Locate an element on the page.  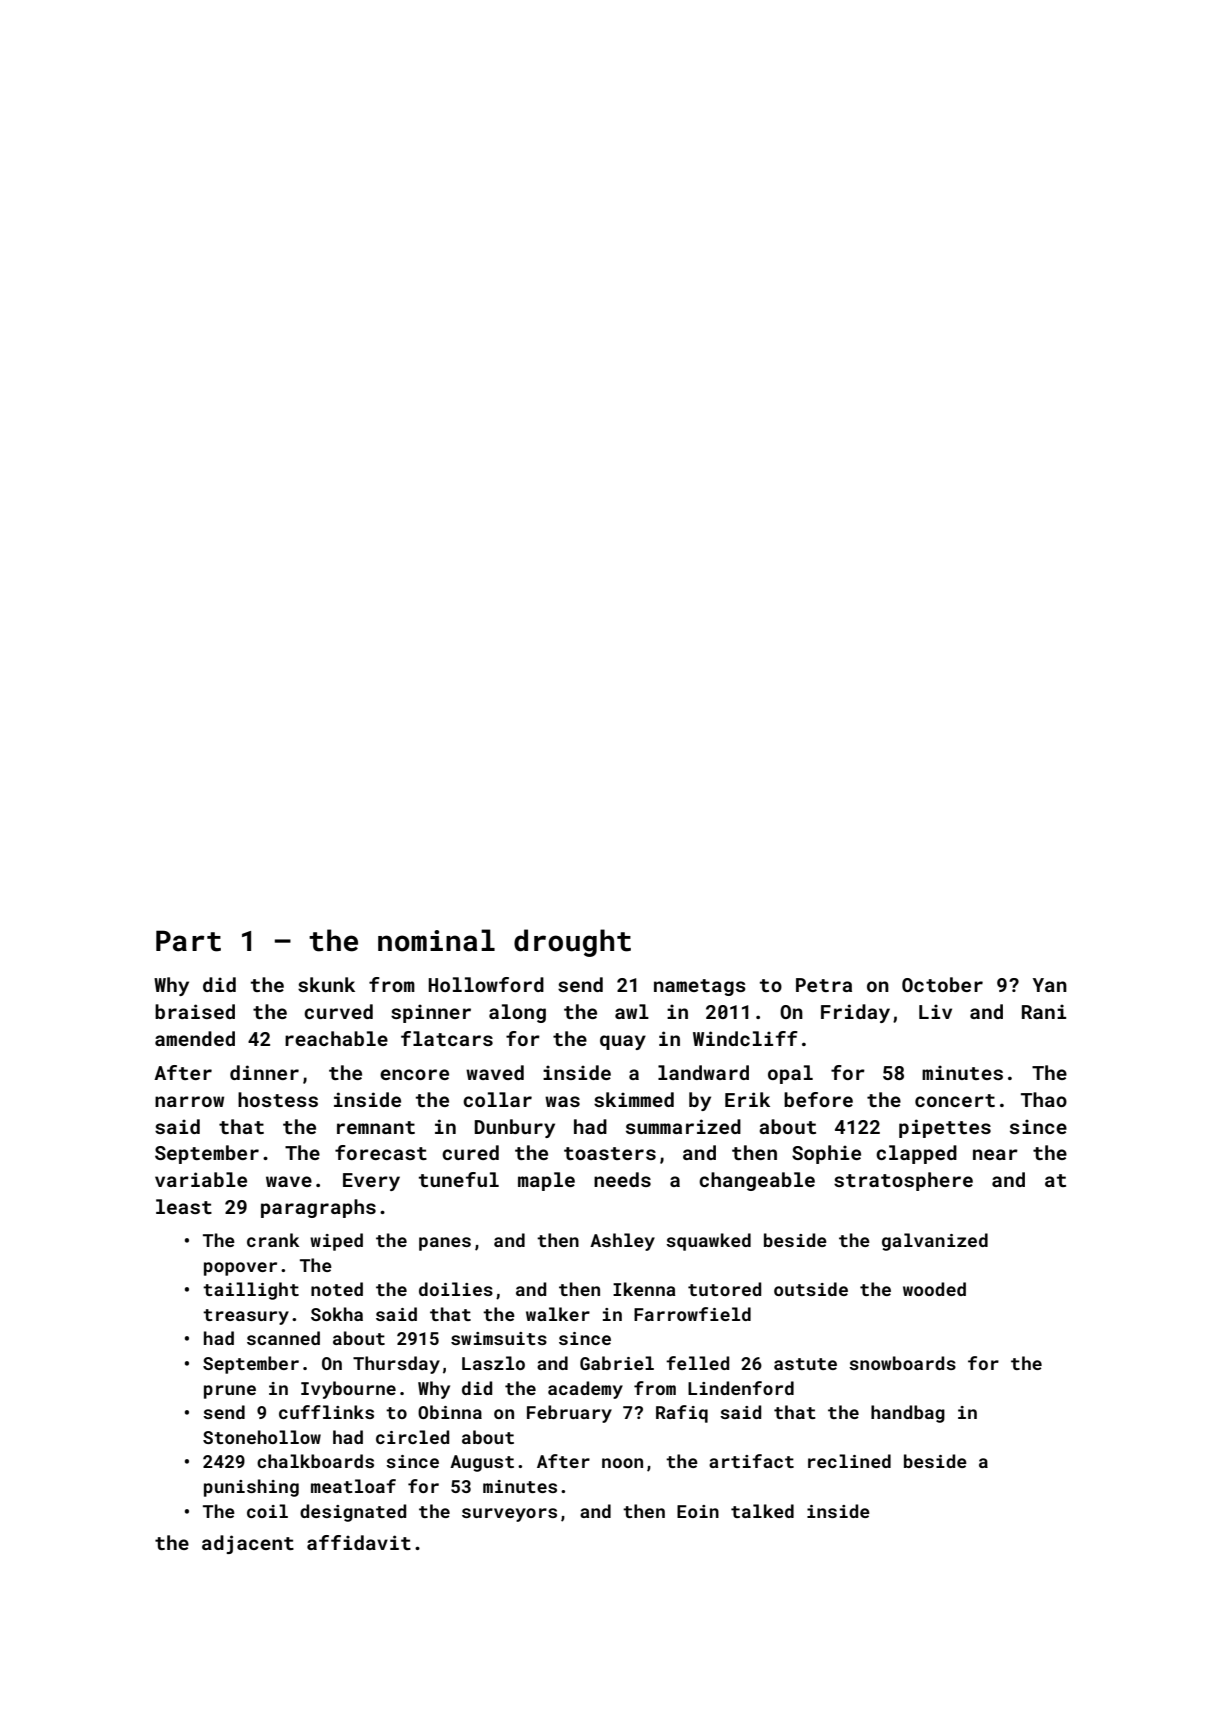
handbag is located at coordinates (908, 1414).
